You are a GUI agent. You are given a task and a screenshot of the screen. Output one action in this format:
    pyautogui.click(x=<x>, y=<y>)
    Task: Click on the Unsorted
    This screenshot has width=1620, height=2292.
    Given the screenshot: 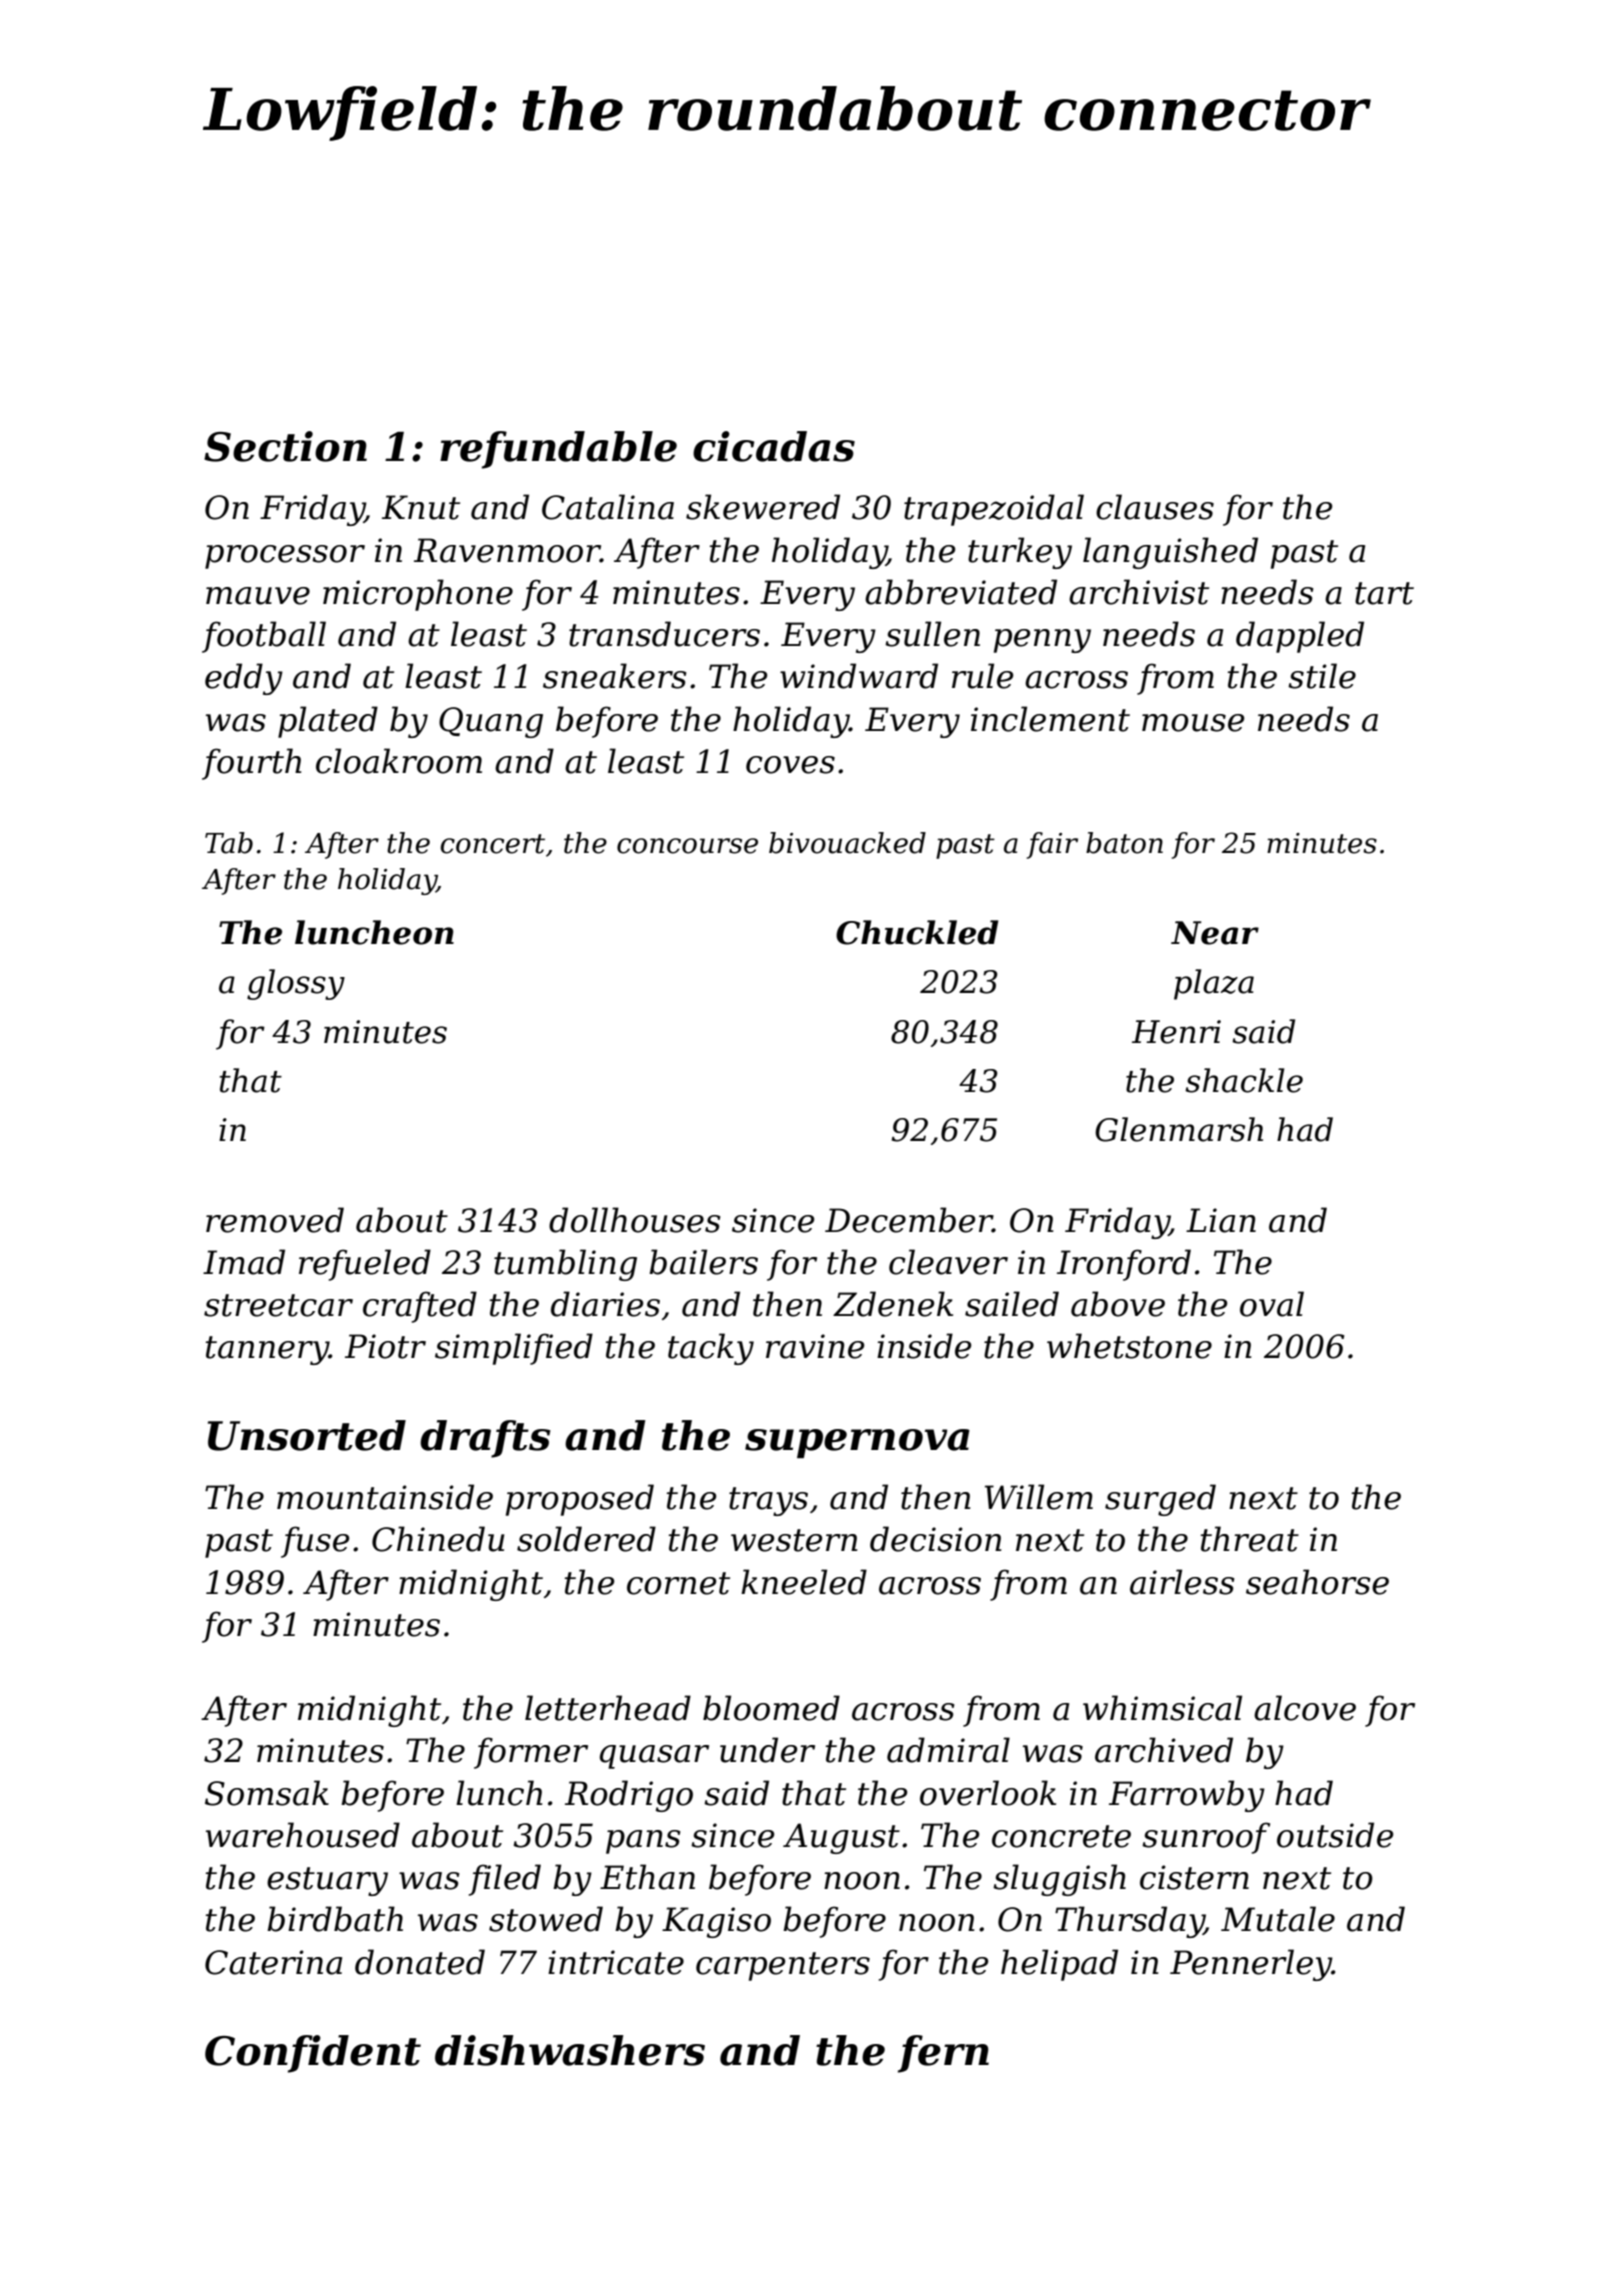 What is the action you would take?
    pyautogui.click(x=307, y=1435)
